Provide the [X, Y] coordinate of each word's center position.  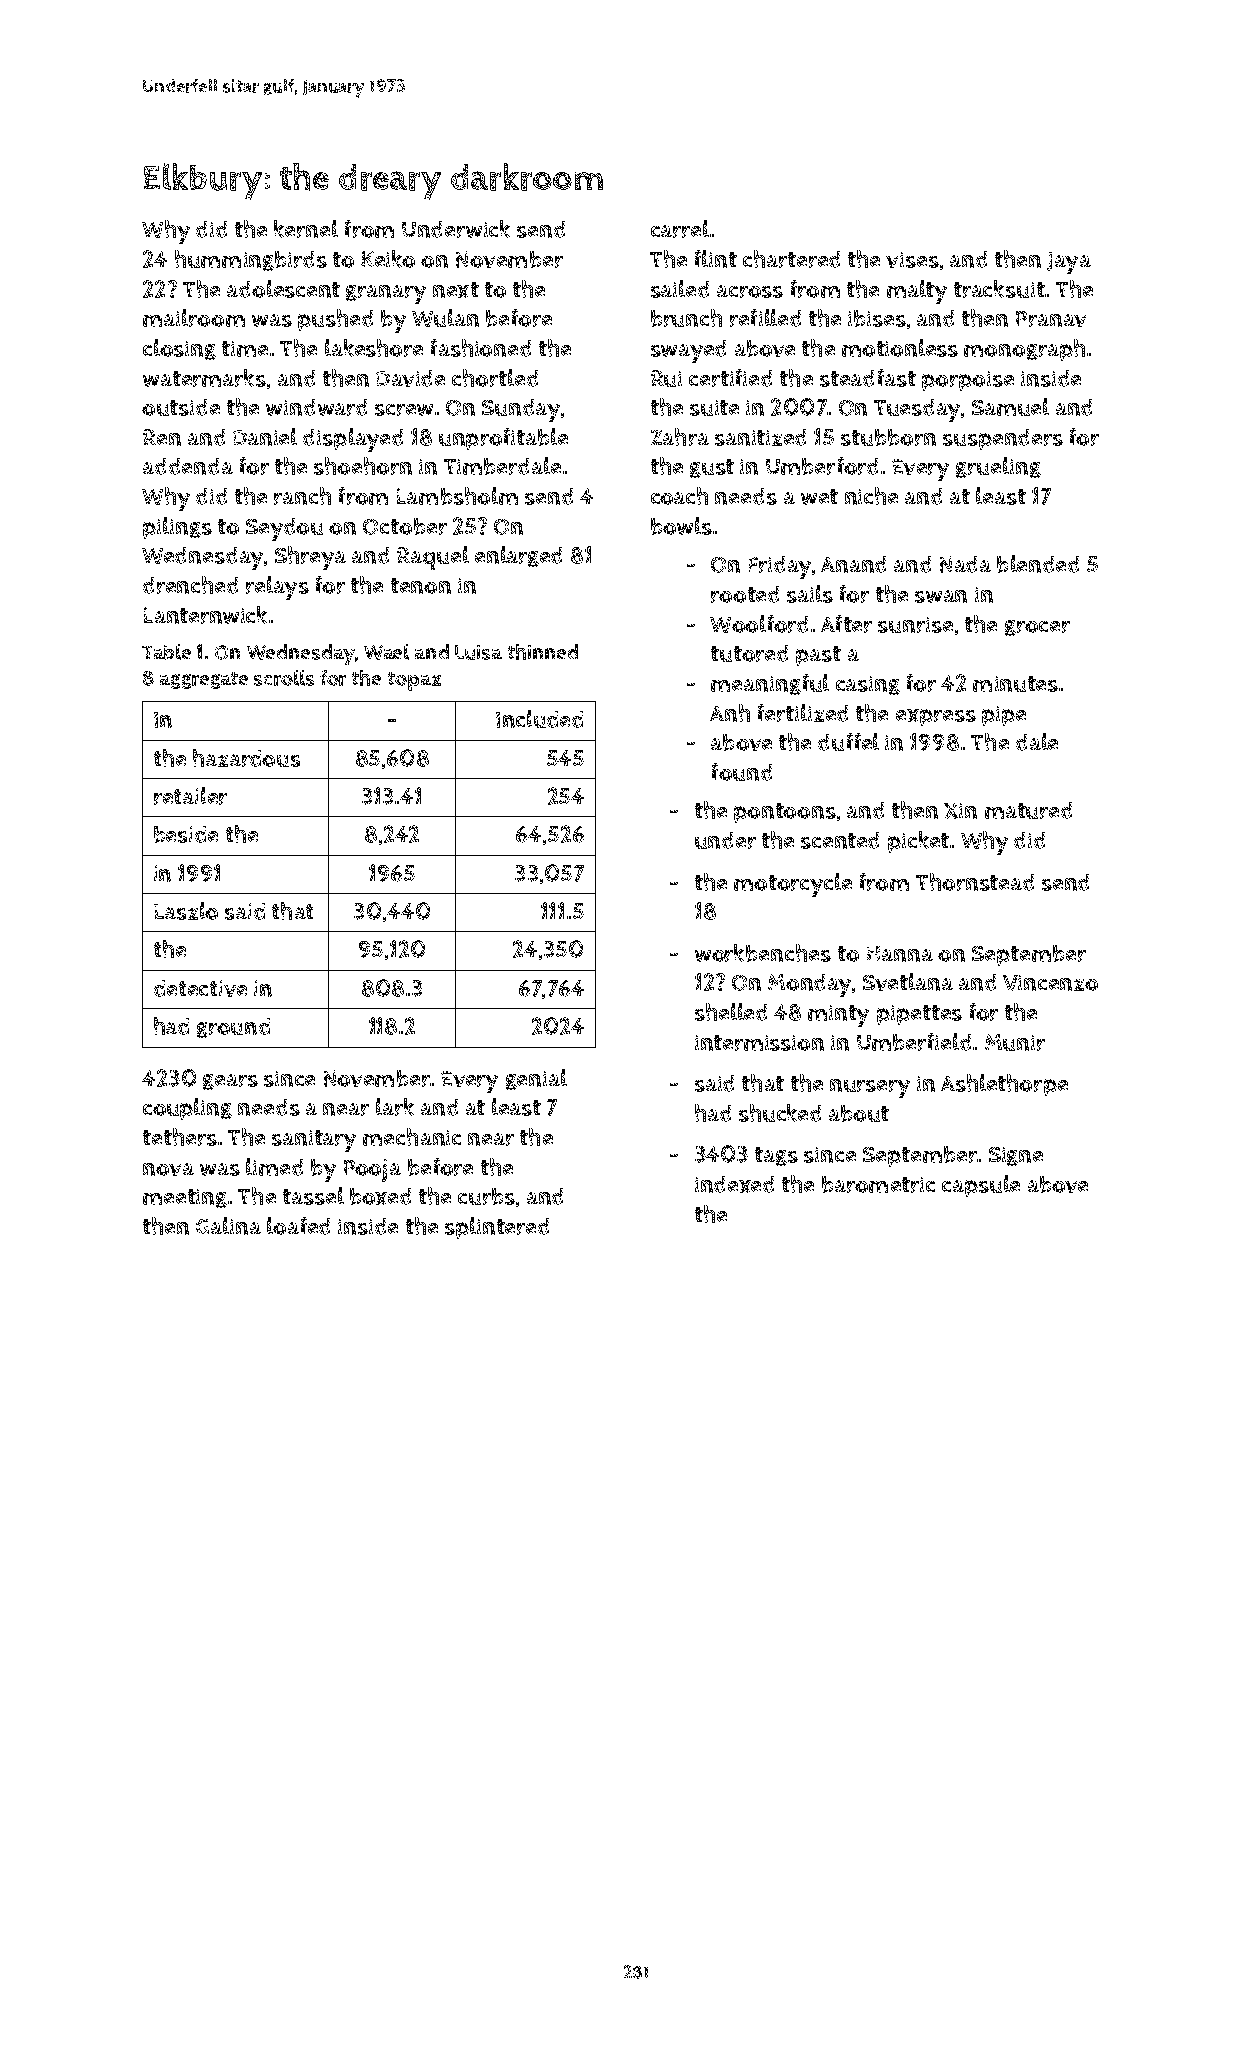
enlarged [518, 556]
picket [918, 842]
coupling [187, 1109]
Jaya [1069, 263]
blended [1038, 564]
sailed [680, 289]
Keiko [388, 259]
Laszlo [186, 911]
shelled [731, 1012]
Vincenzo [1050, 983]
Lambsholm [457, 496]
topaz [414, 681]
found [742, 772]
